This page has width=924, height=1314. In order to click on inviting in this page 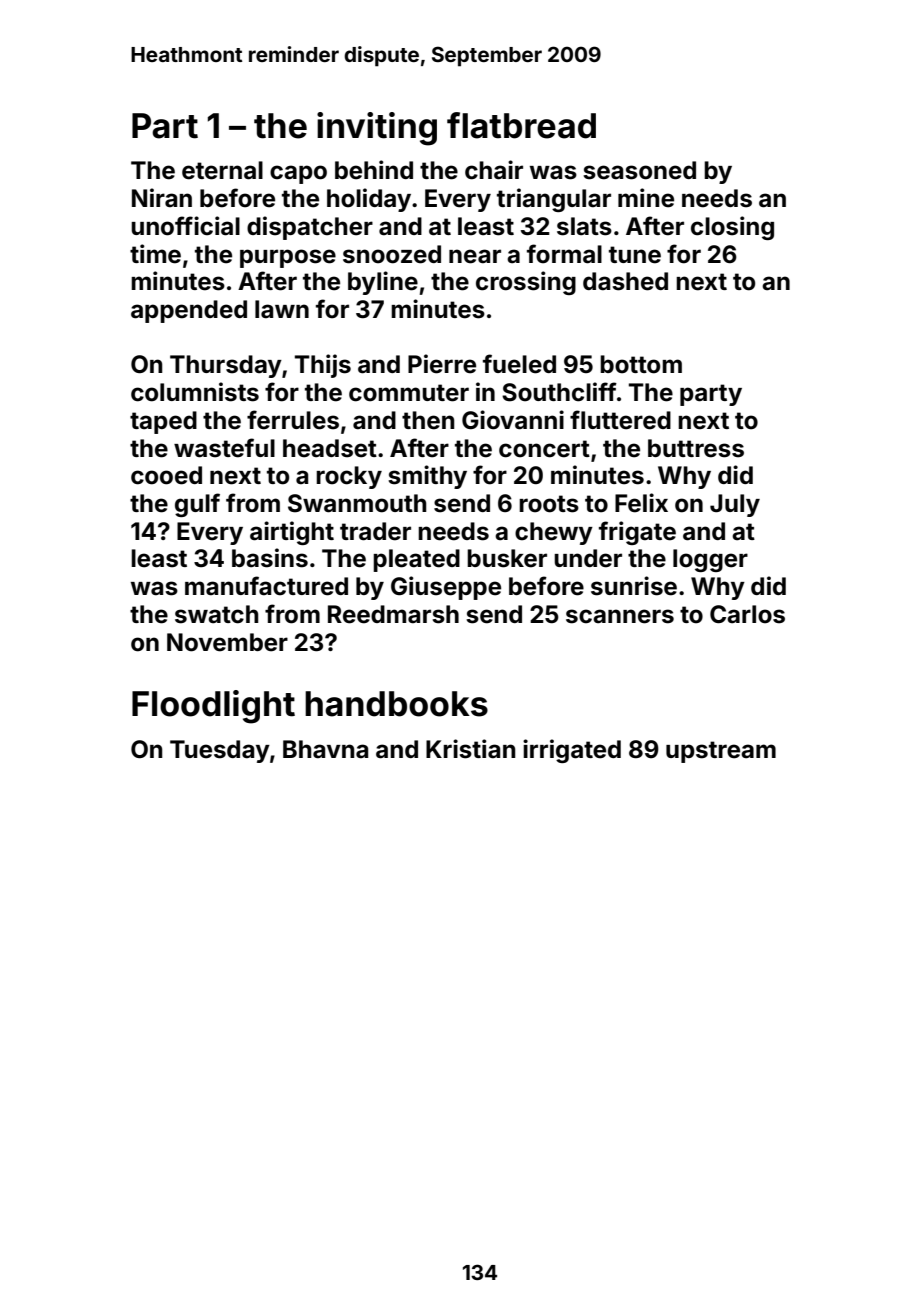, I will do `click(377, 129)`.
